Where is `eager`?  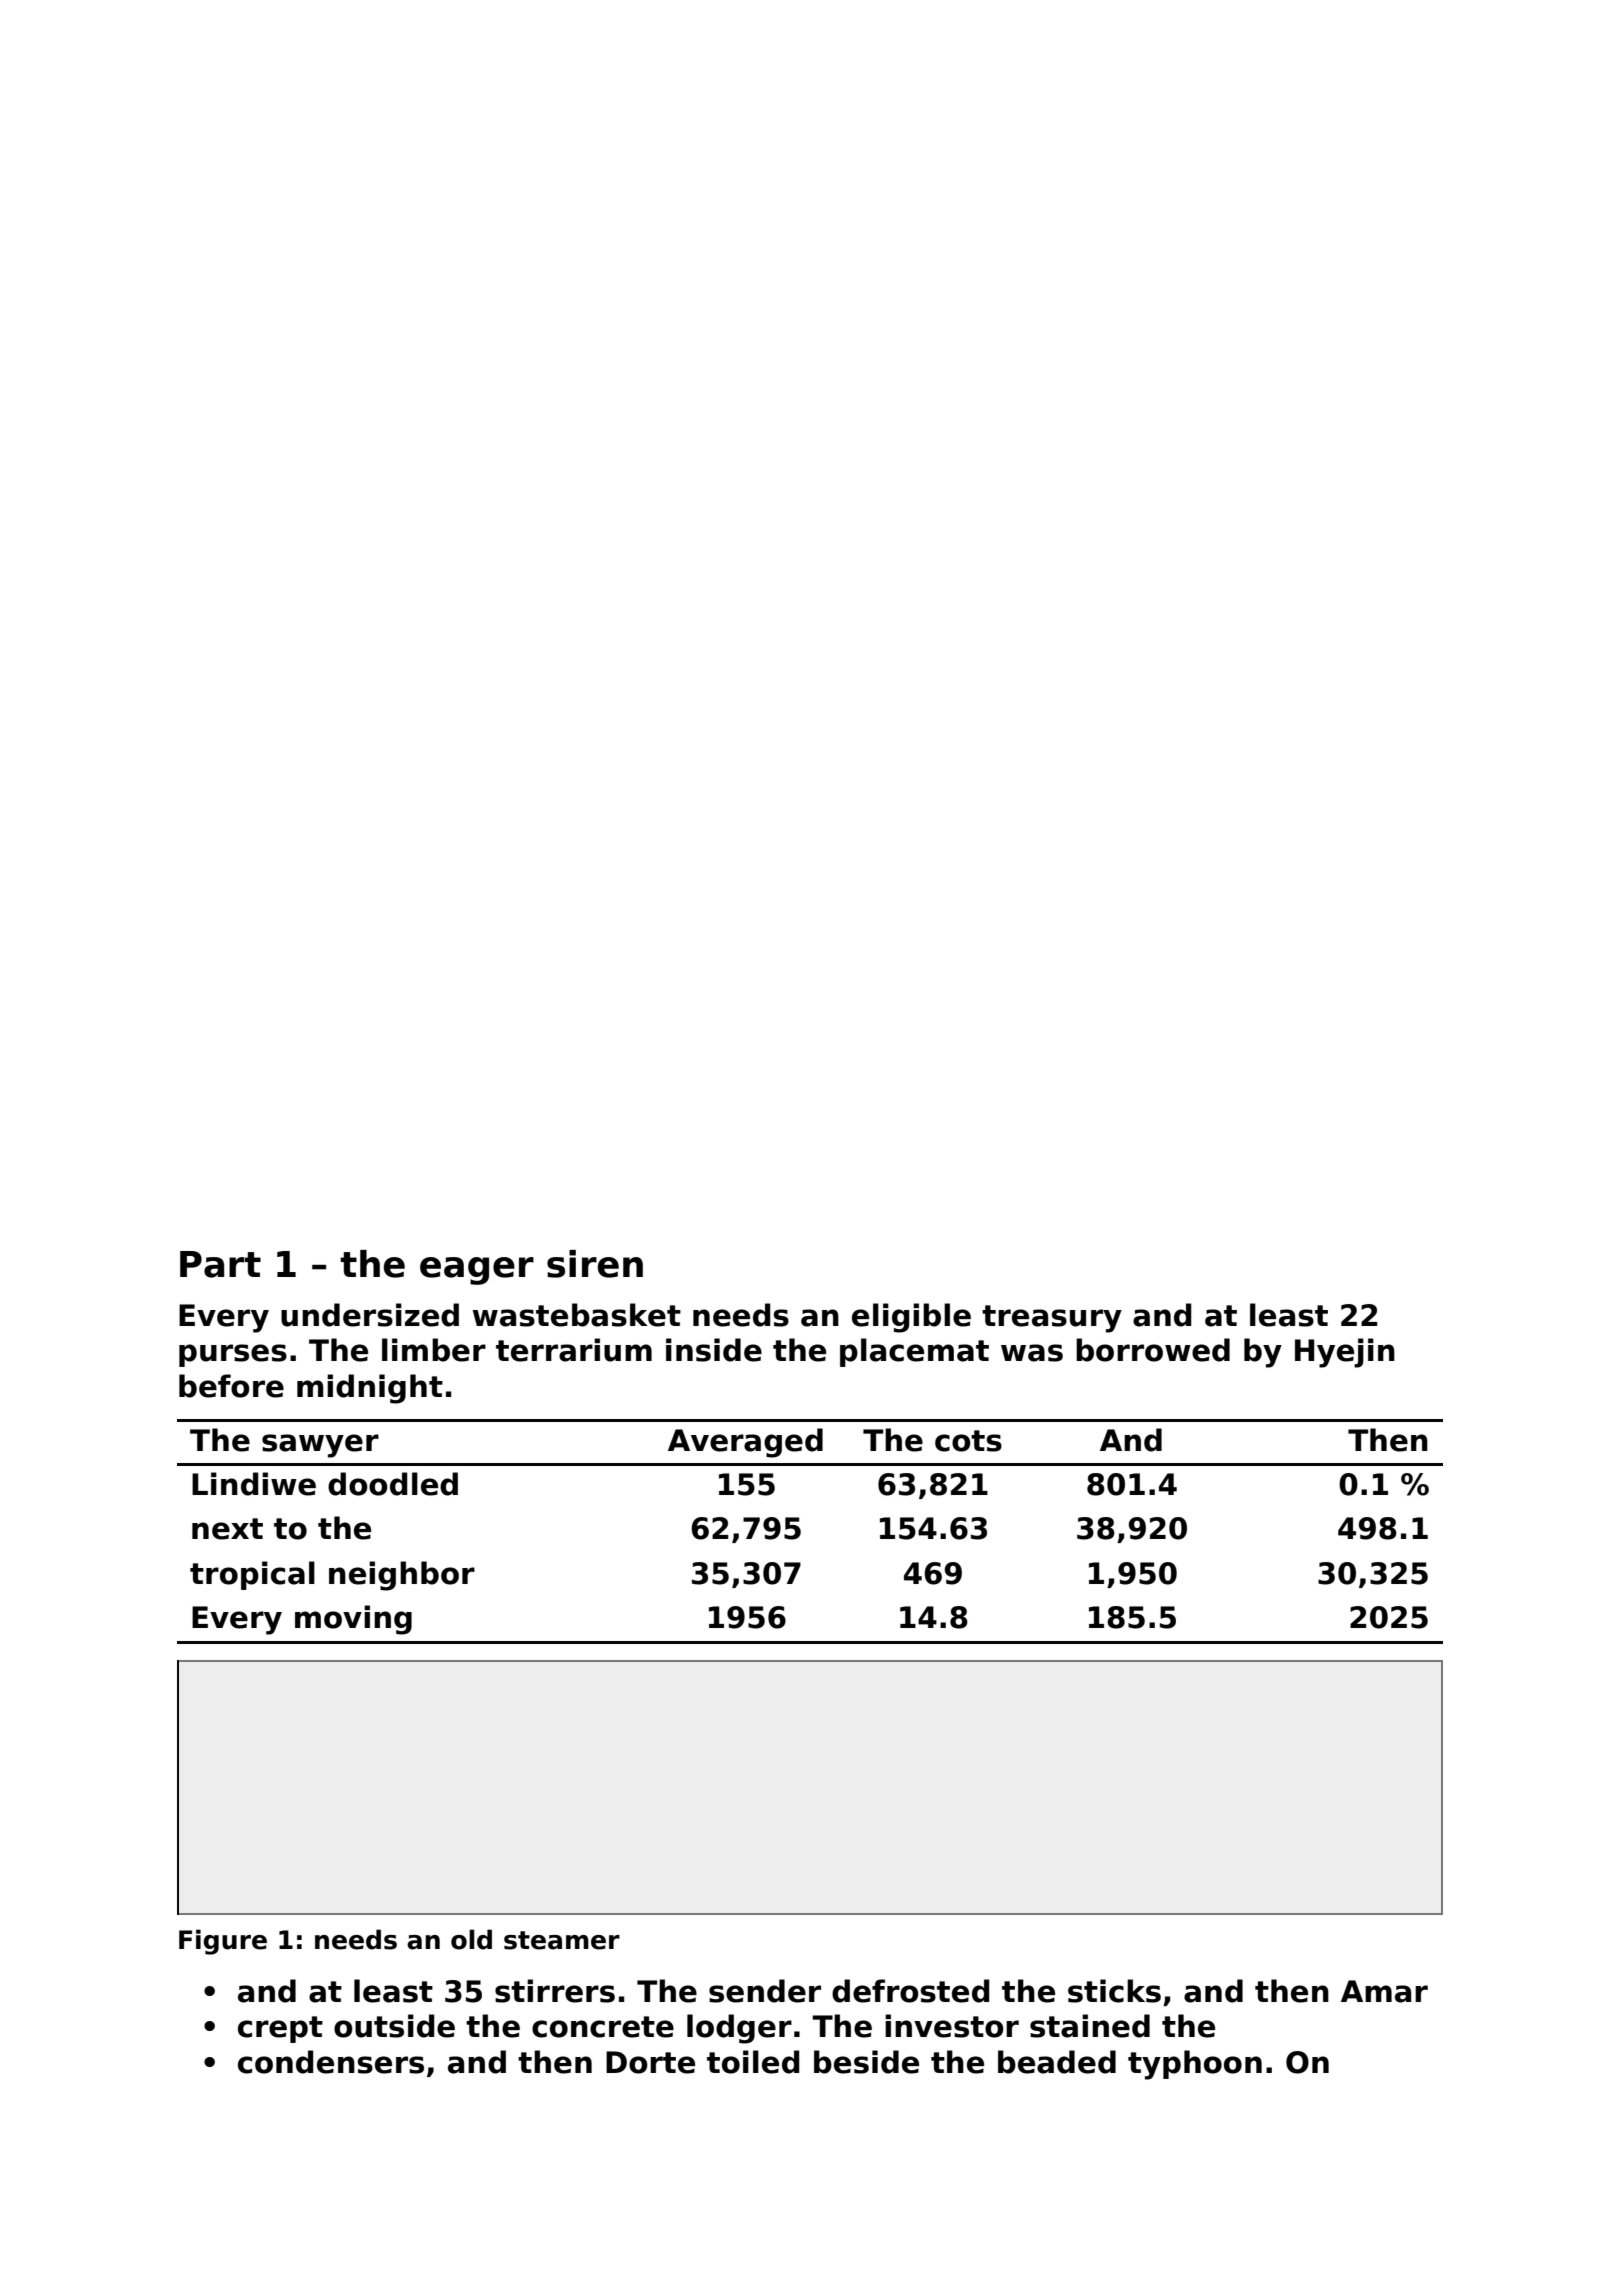
eager is located at coordinates (477, 1271).
